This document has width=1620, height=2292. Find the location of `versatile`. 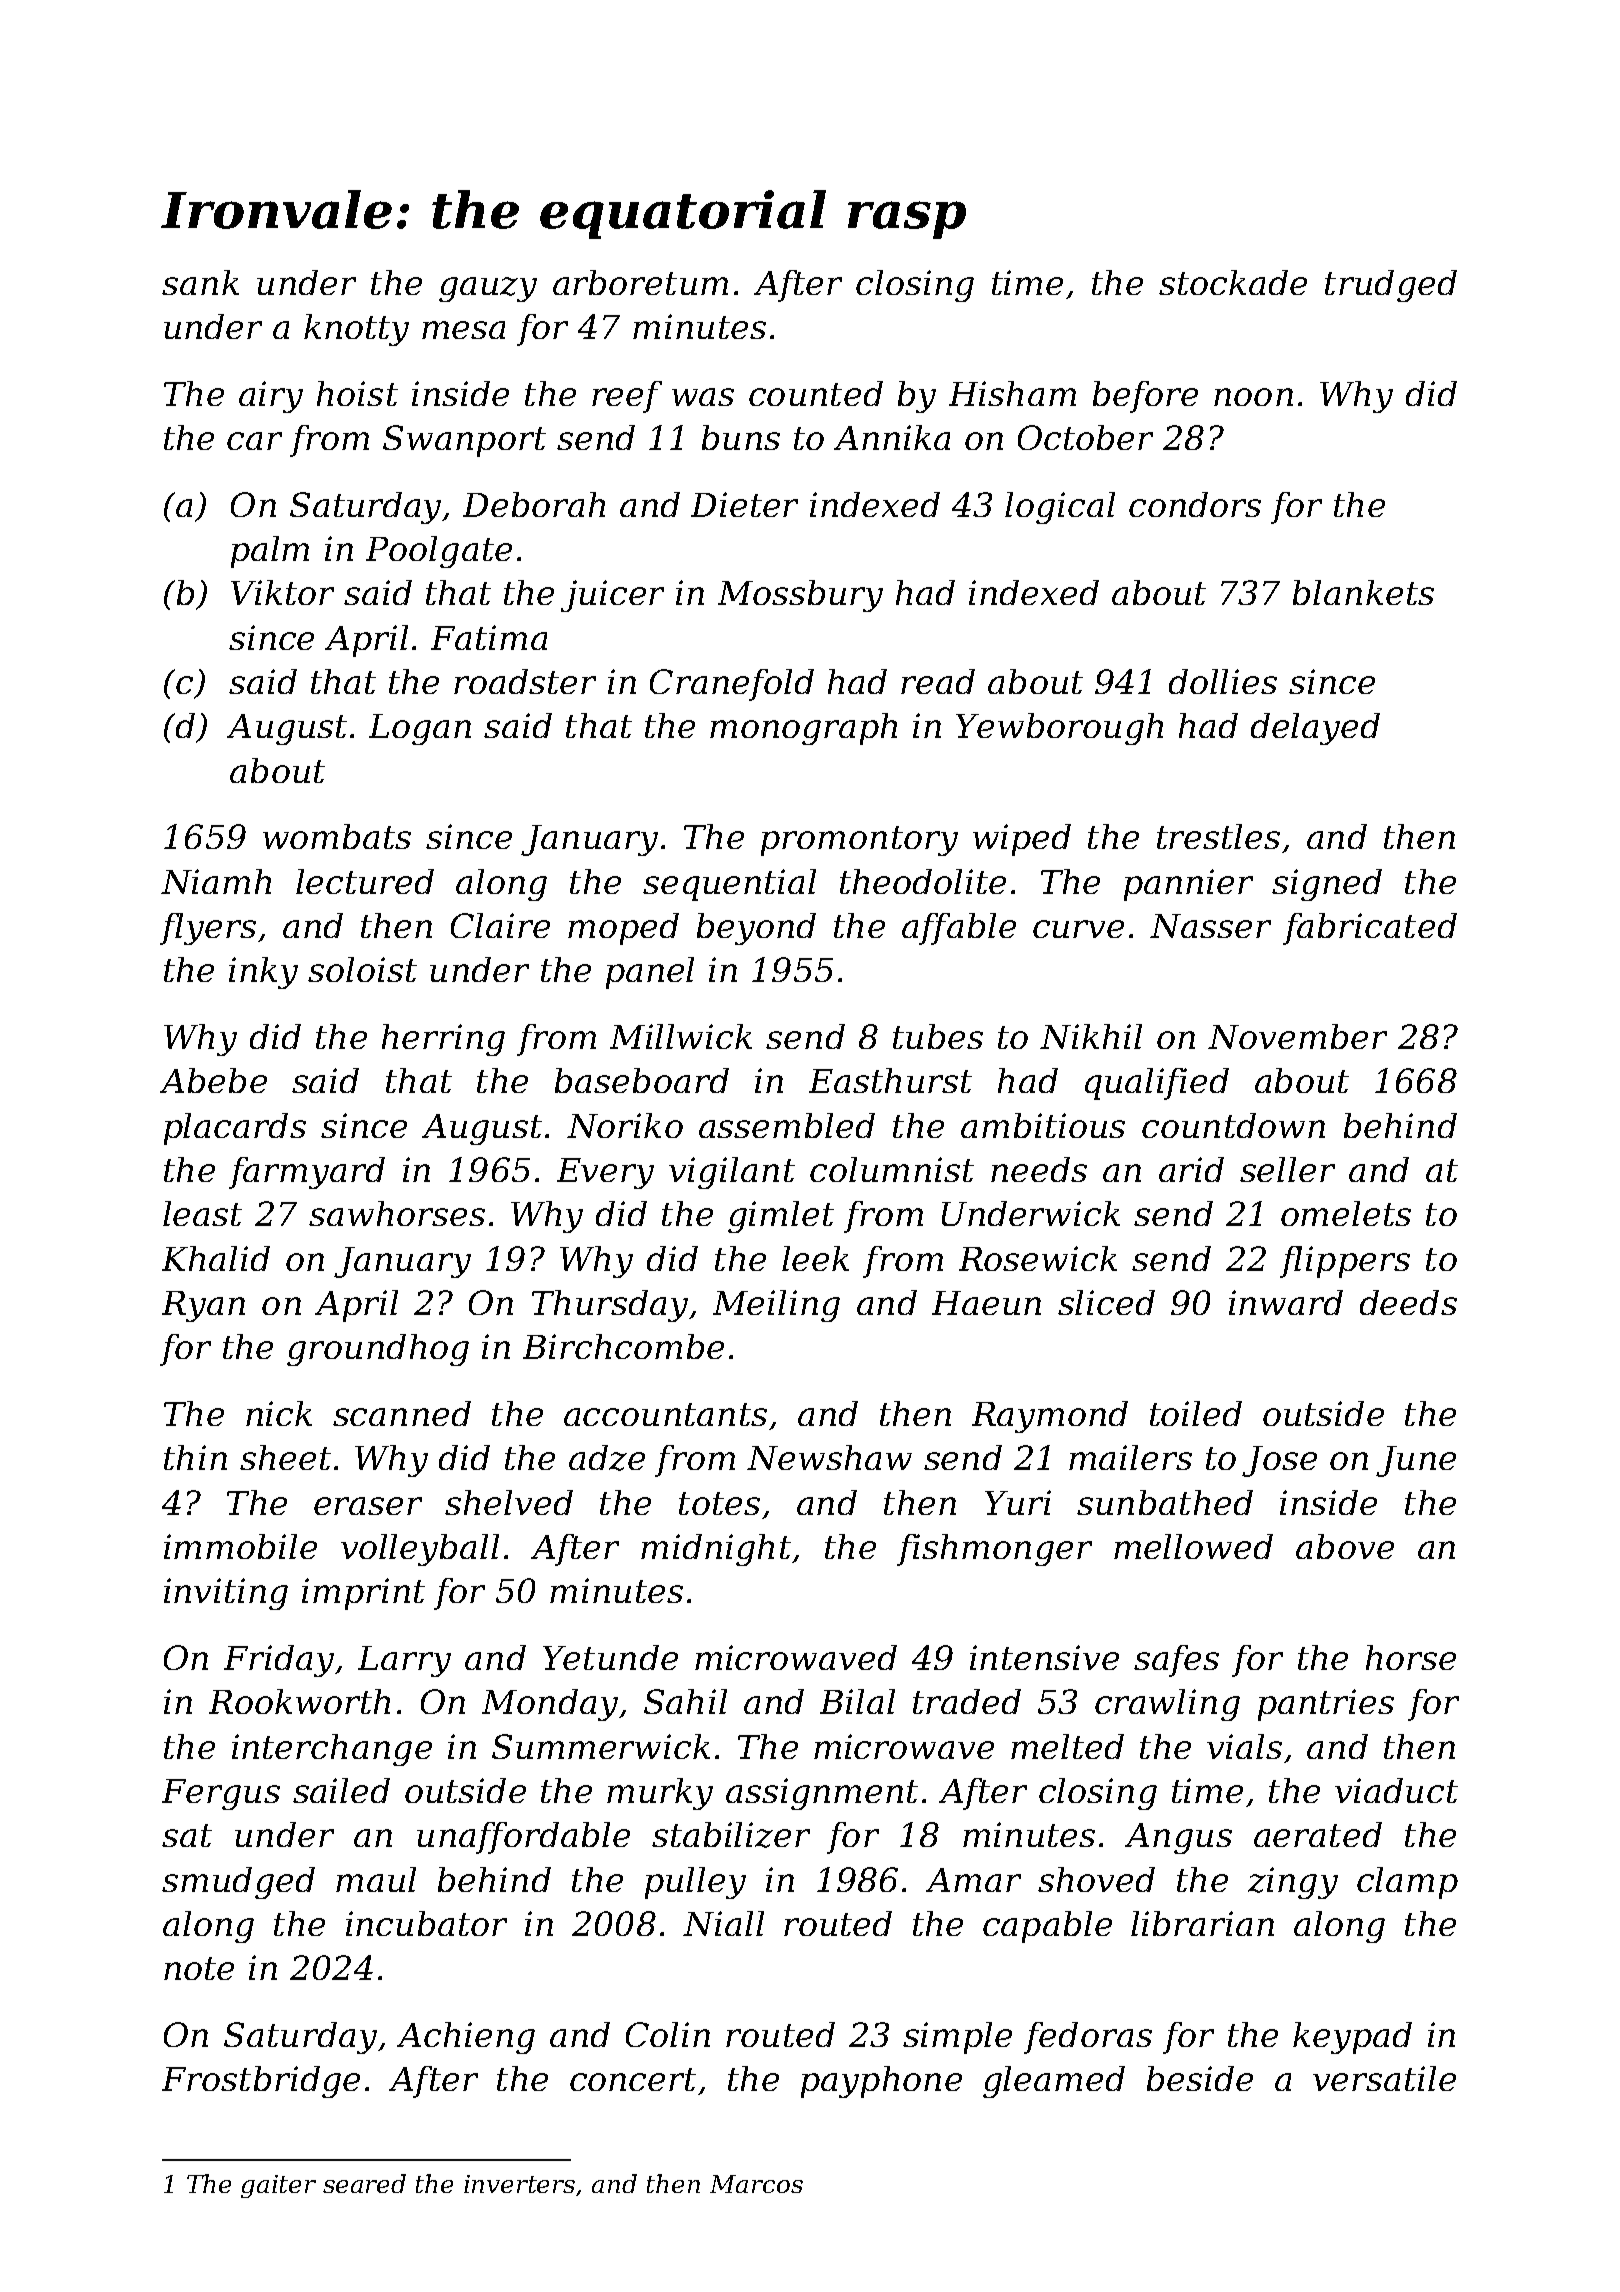

versatile is located at coordinates (1384, 2078).
